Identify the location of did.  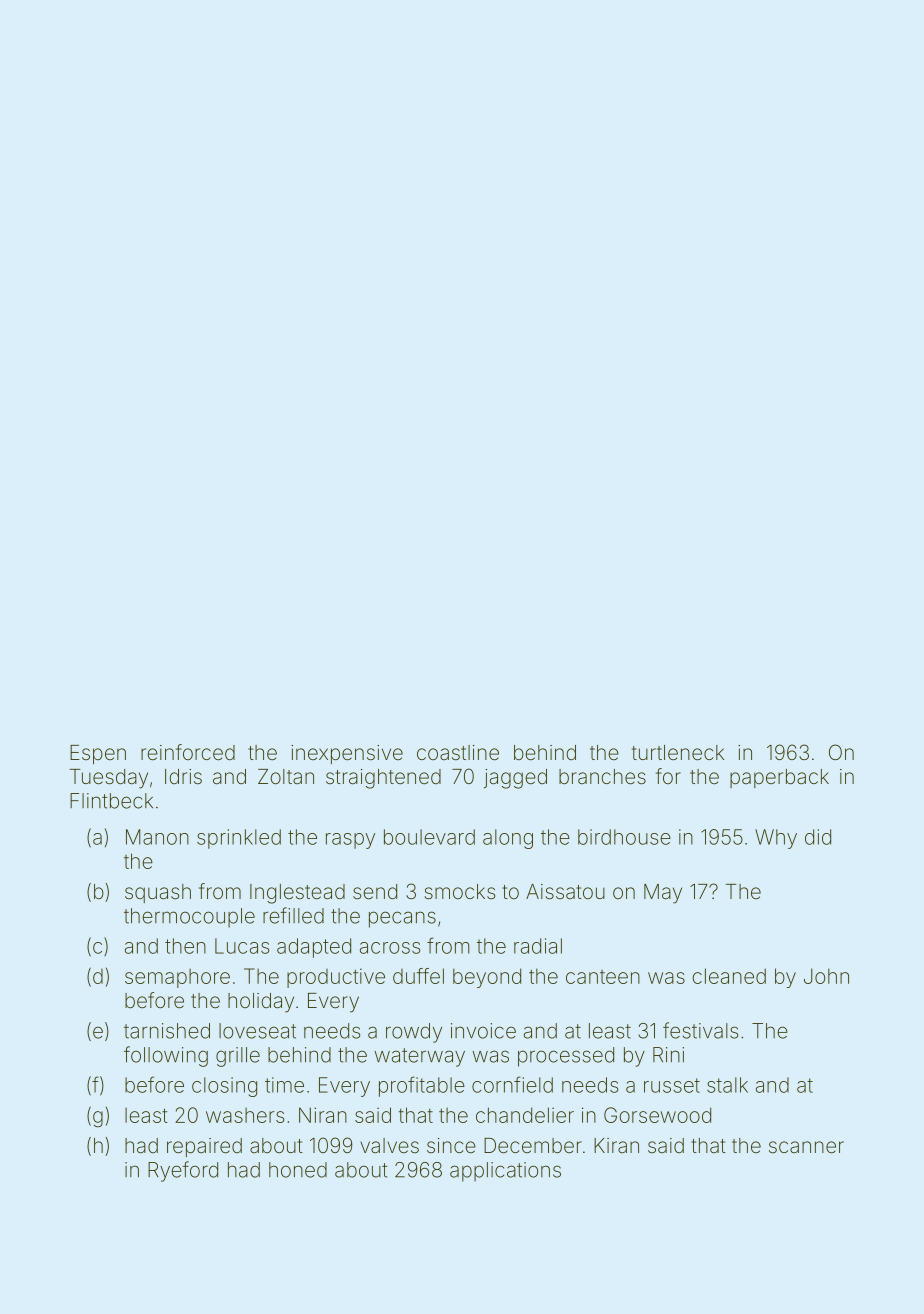
(818, 837).
